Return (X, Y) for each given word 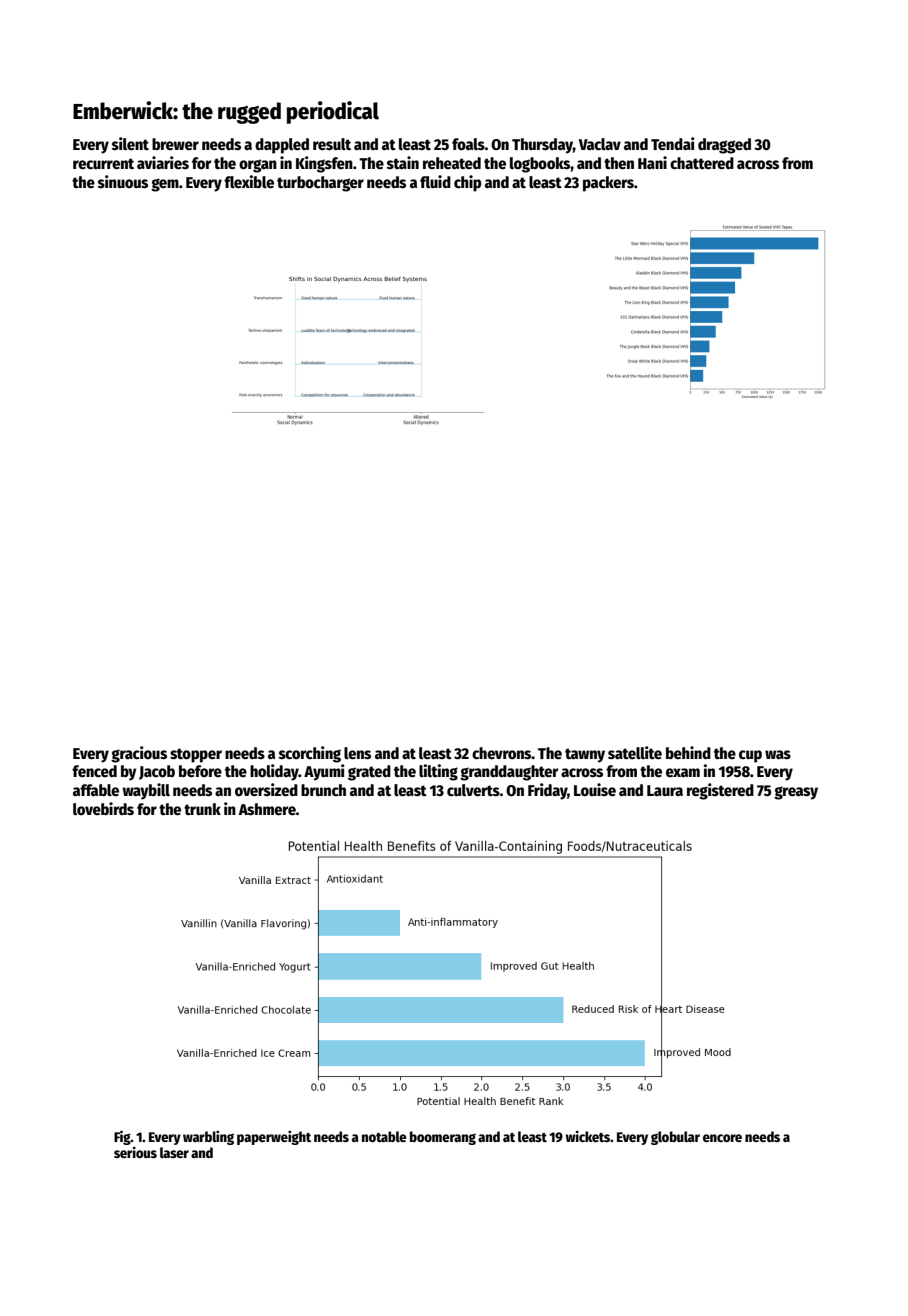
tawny (585, 755)
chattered (702, 163)
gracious (139, 754)
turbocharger (320, 184)
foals (468, 144)
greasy (796, 793)
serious (135, 1152)
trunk (202, 809)
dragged (724, 146)
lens (357, 753)
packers (608, 184)
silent (130, 144)
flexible (249, 182)
